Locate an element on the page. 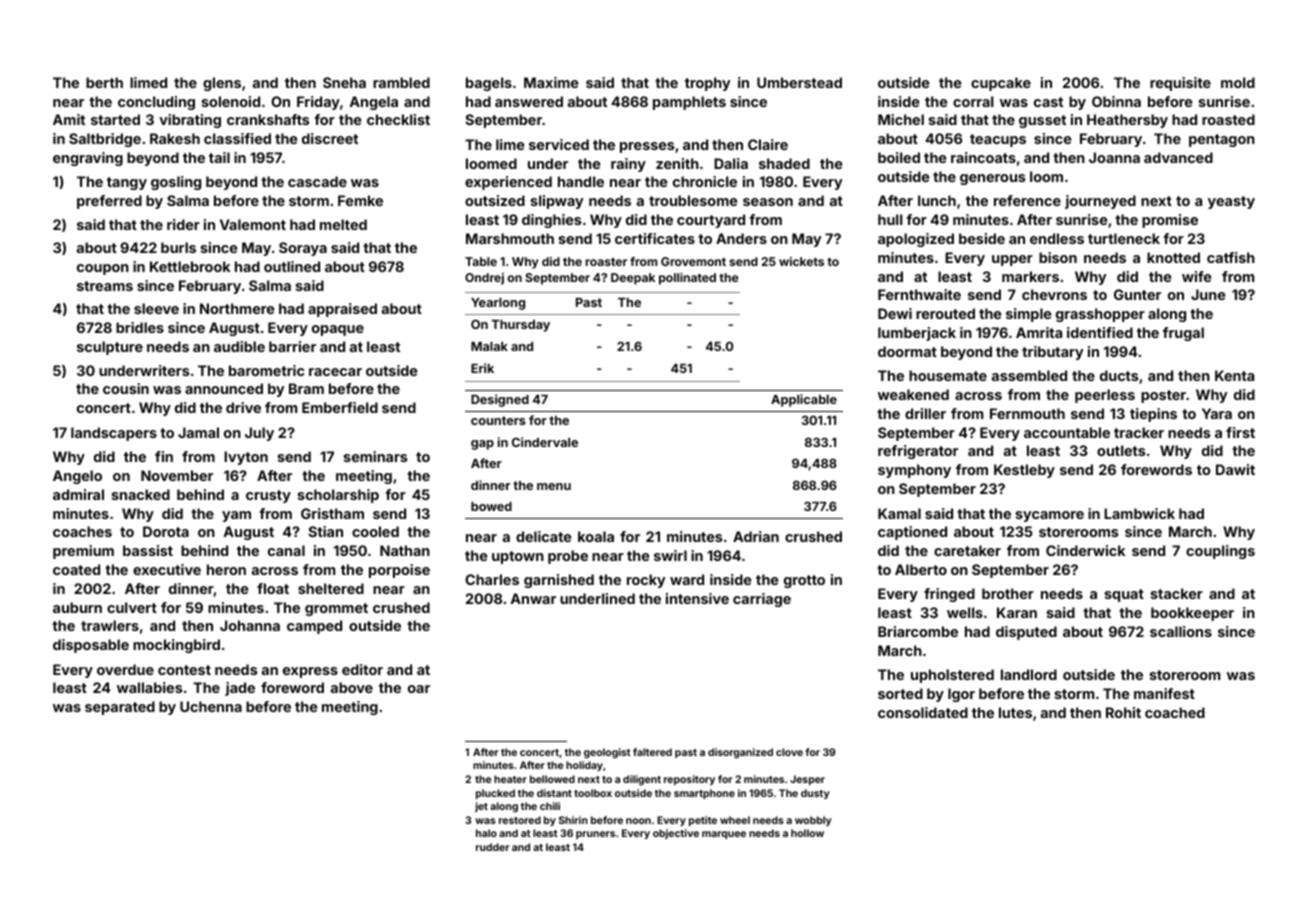 The width and height of the document is (1308, 924). Applicable is located at coordinates (804, 400).
